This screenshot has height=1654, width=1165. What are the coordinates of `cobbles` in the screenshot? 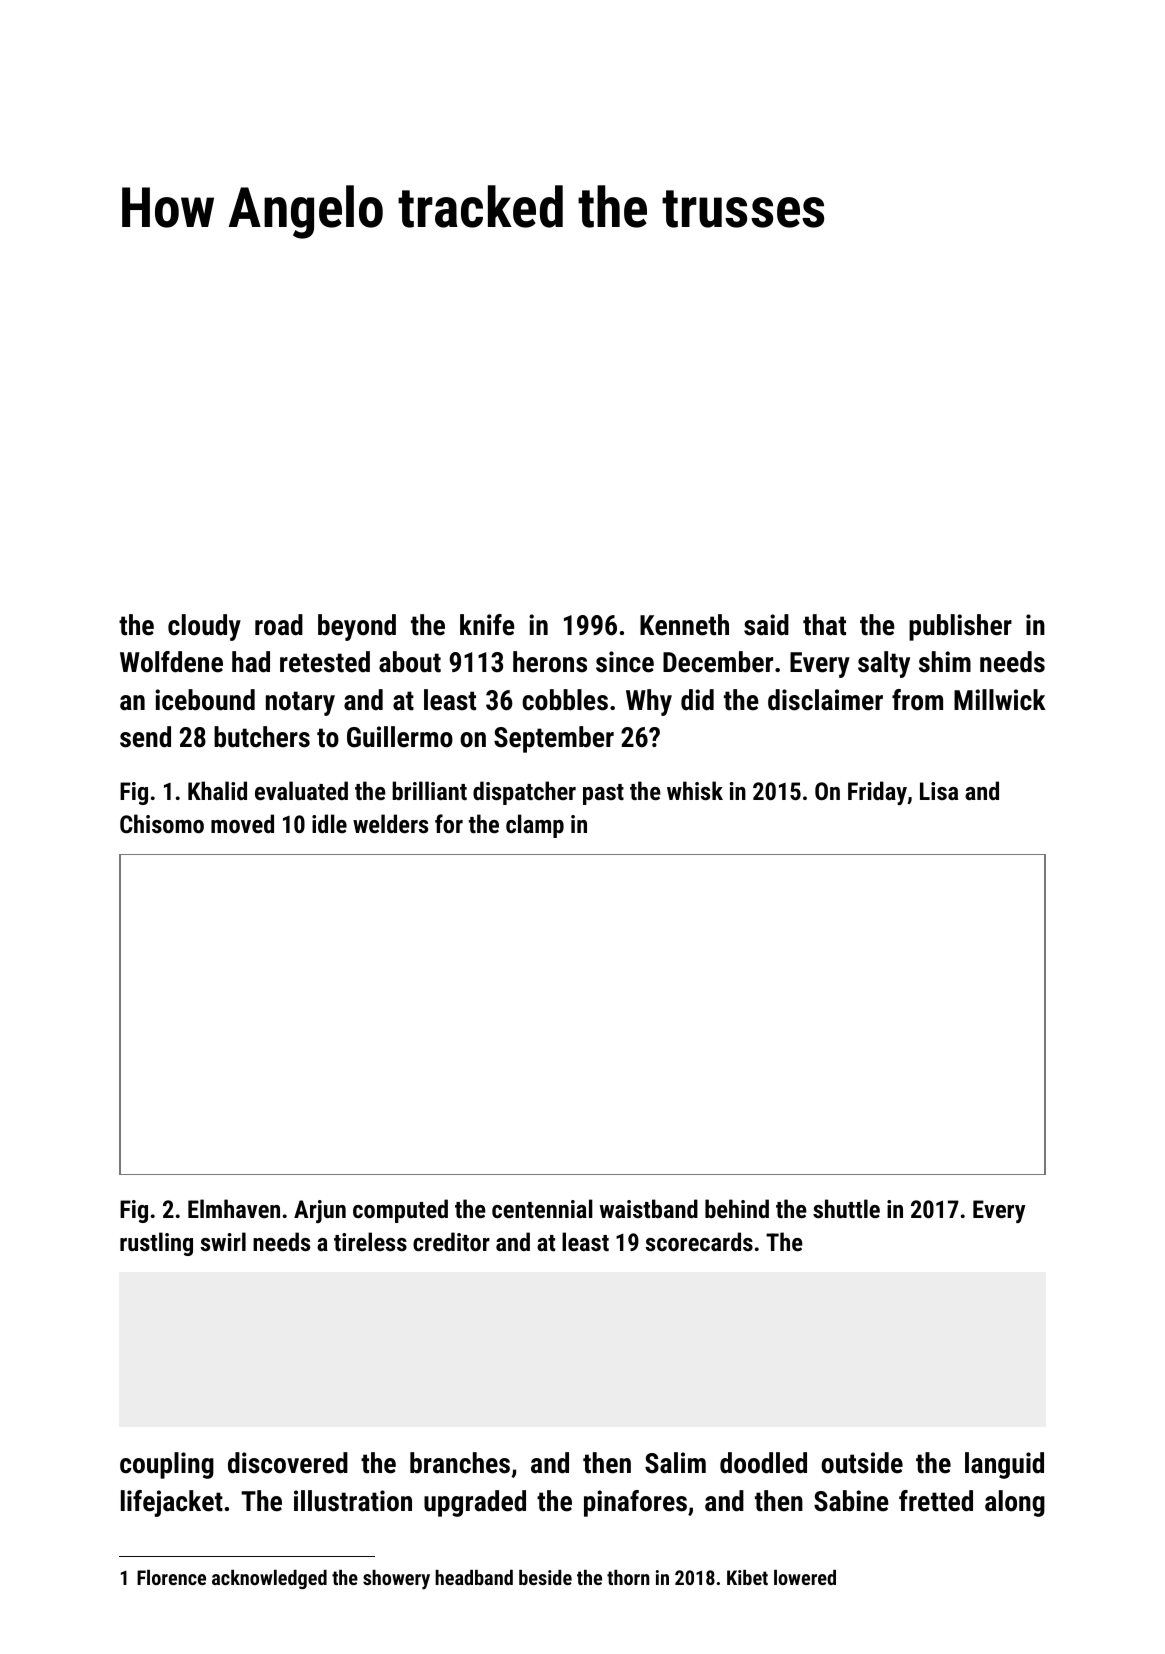 It's located at (565, 700).
